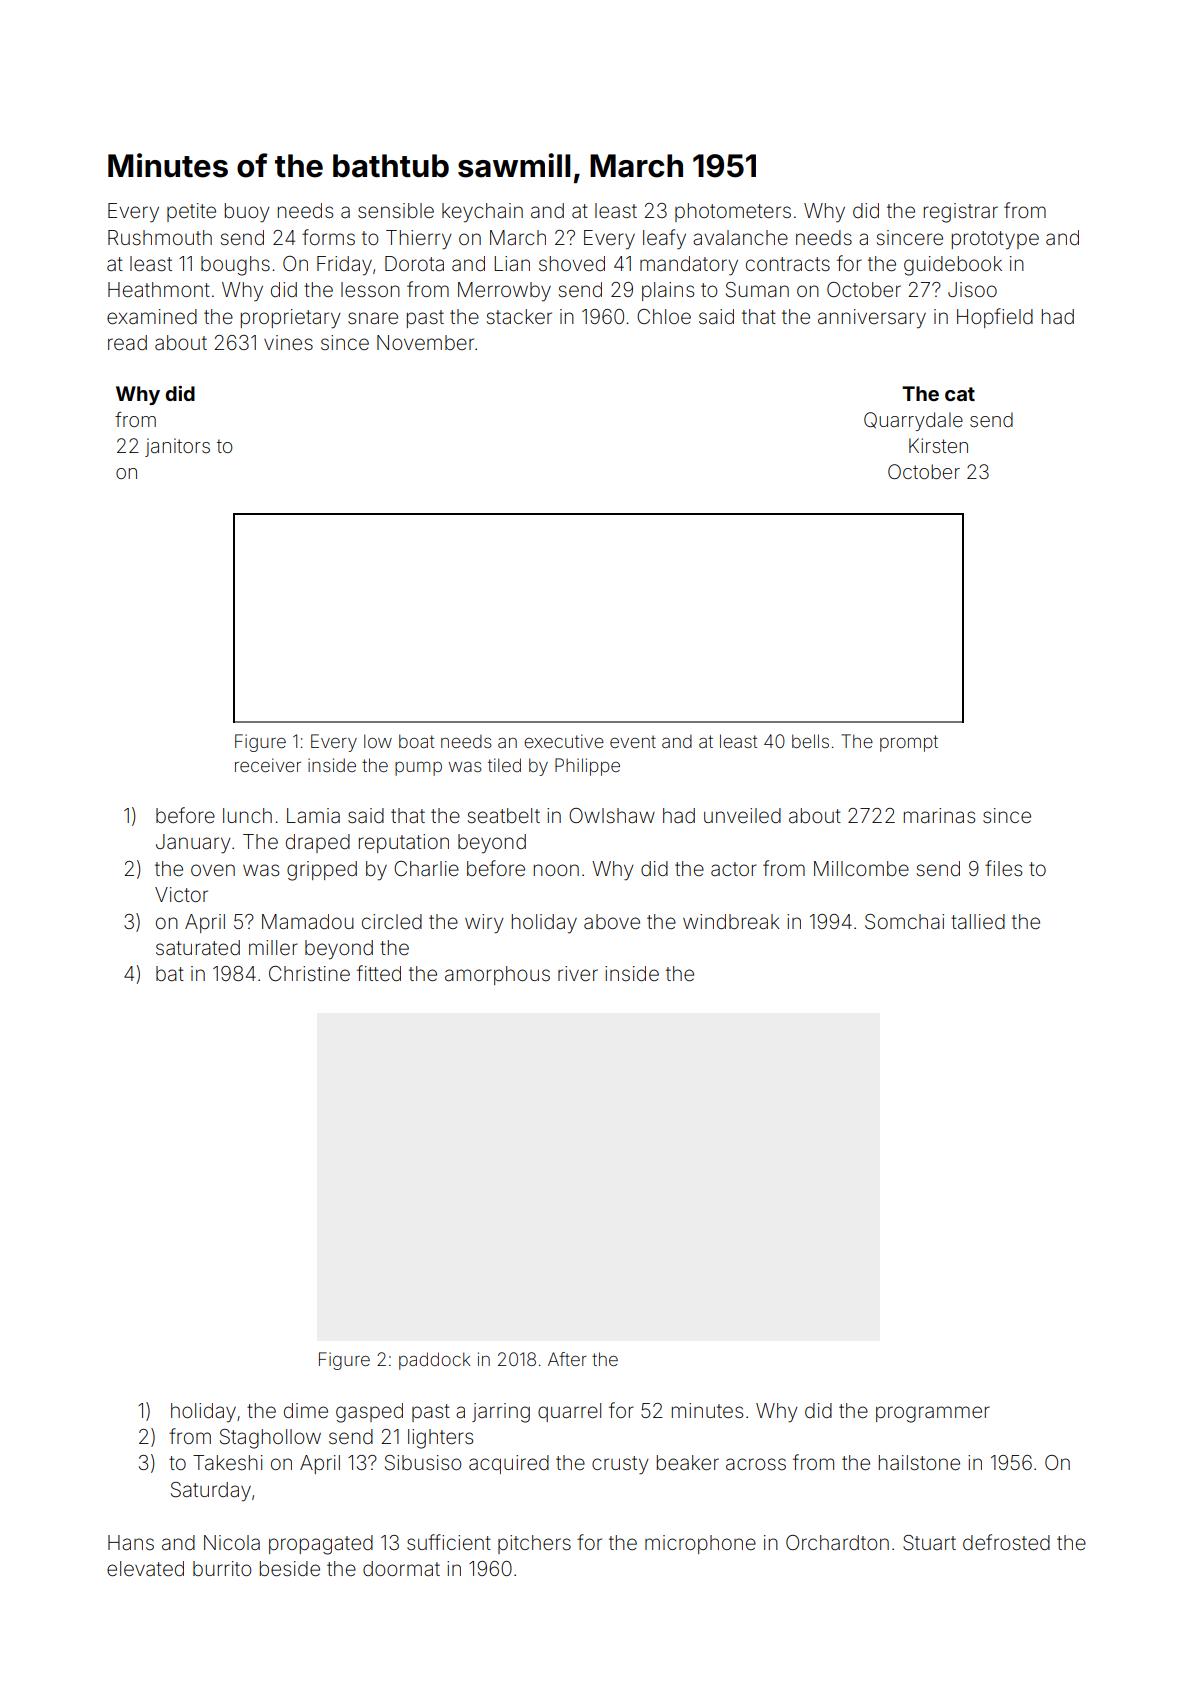  What do you see at coordinates (567, 1359) in the image?
I see `After` at bounding box center [567, 1359].
